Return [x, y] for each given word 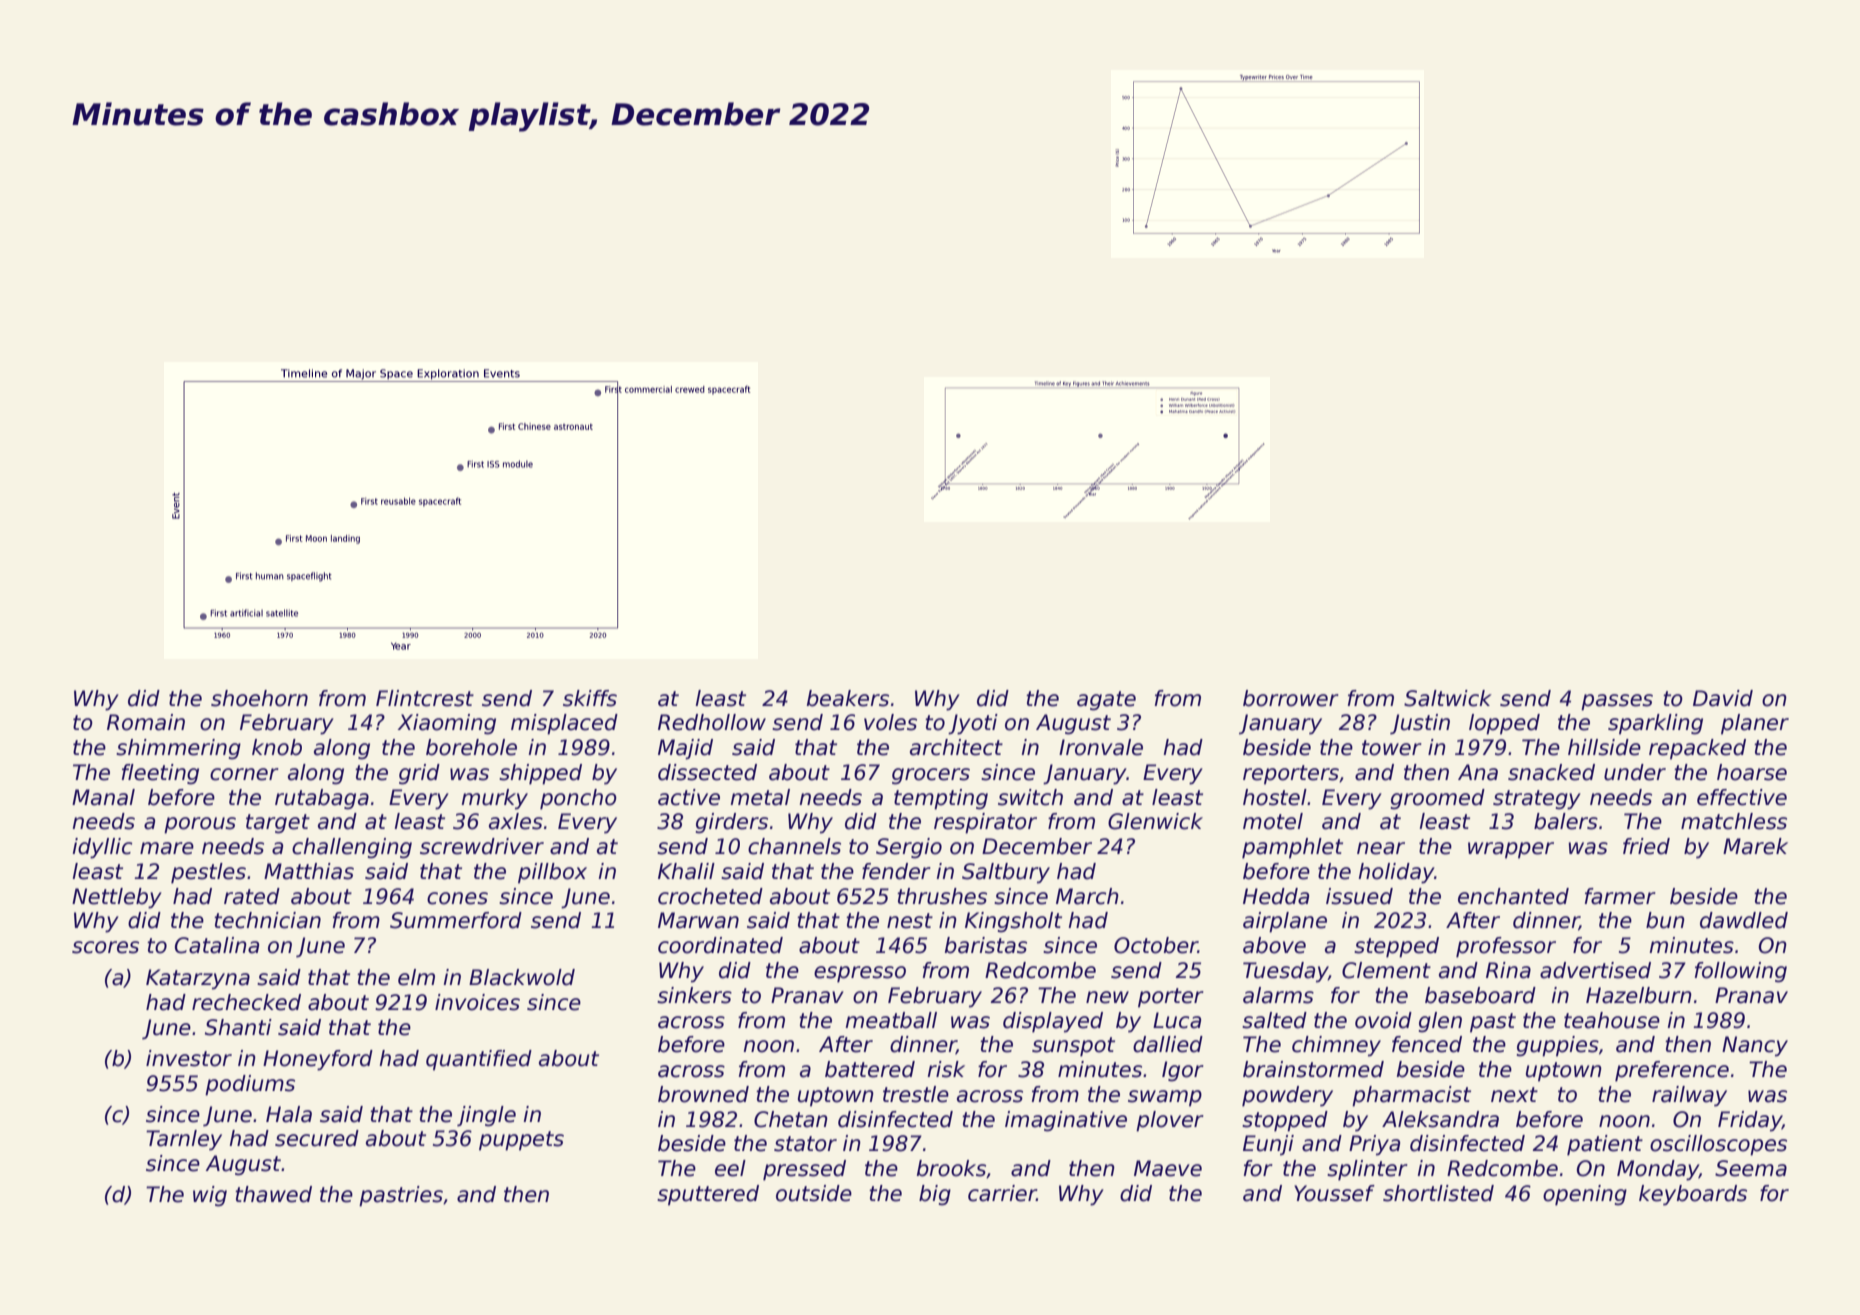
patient [1605, 1145]
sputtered [708, 1195]
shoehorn [259, 698]
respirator [985, 823]
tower [1392, 748]
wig [210, 1196]
